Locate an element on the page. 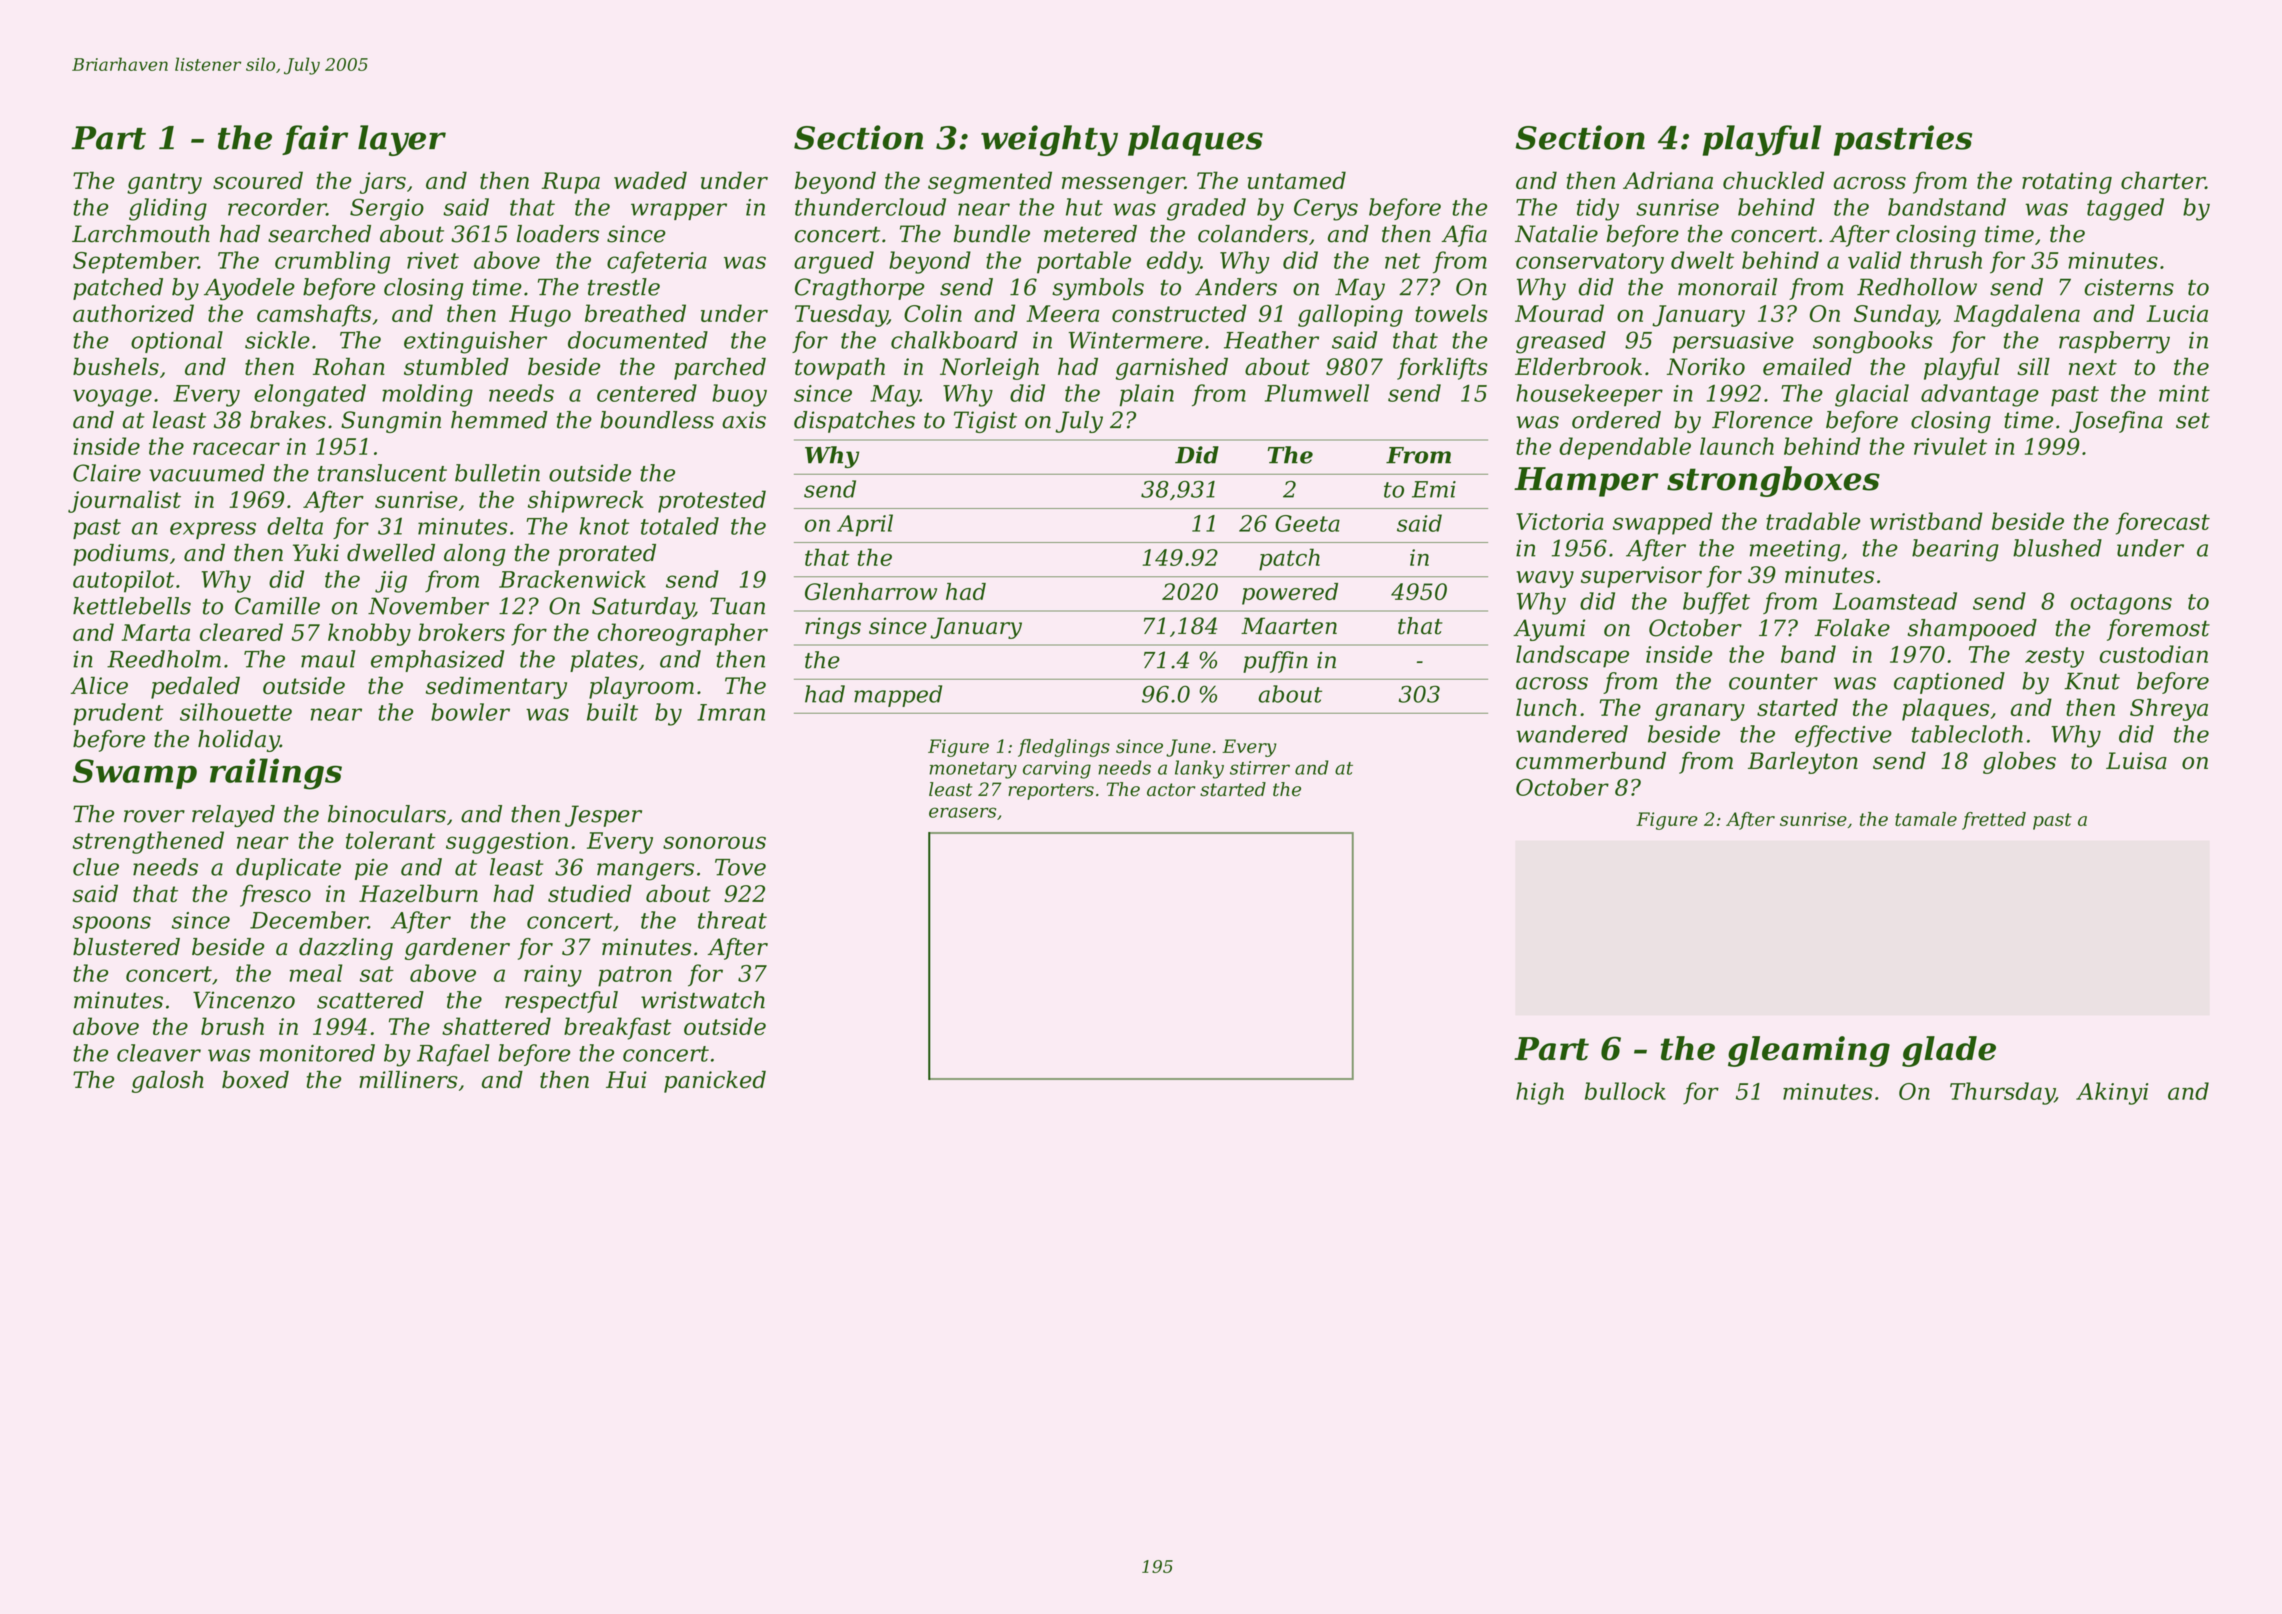 Image resolution: width=2282 pixels, height=1614 pixels. holiday is located at coordinates (239, 741).
